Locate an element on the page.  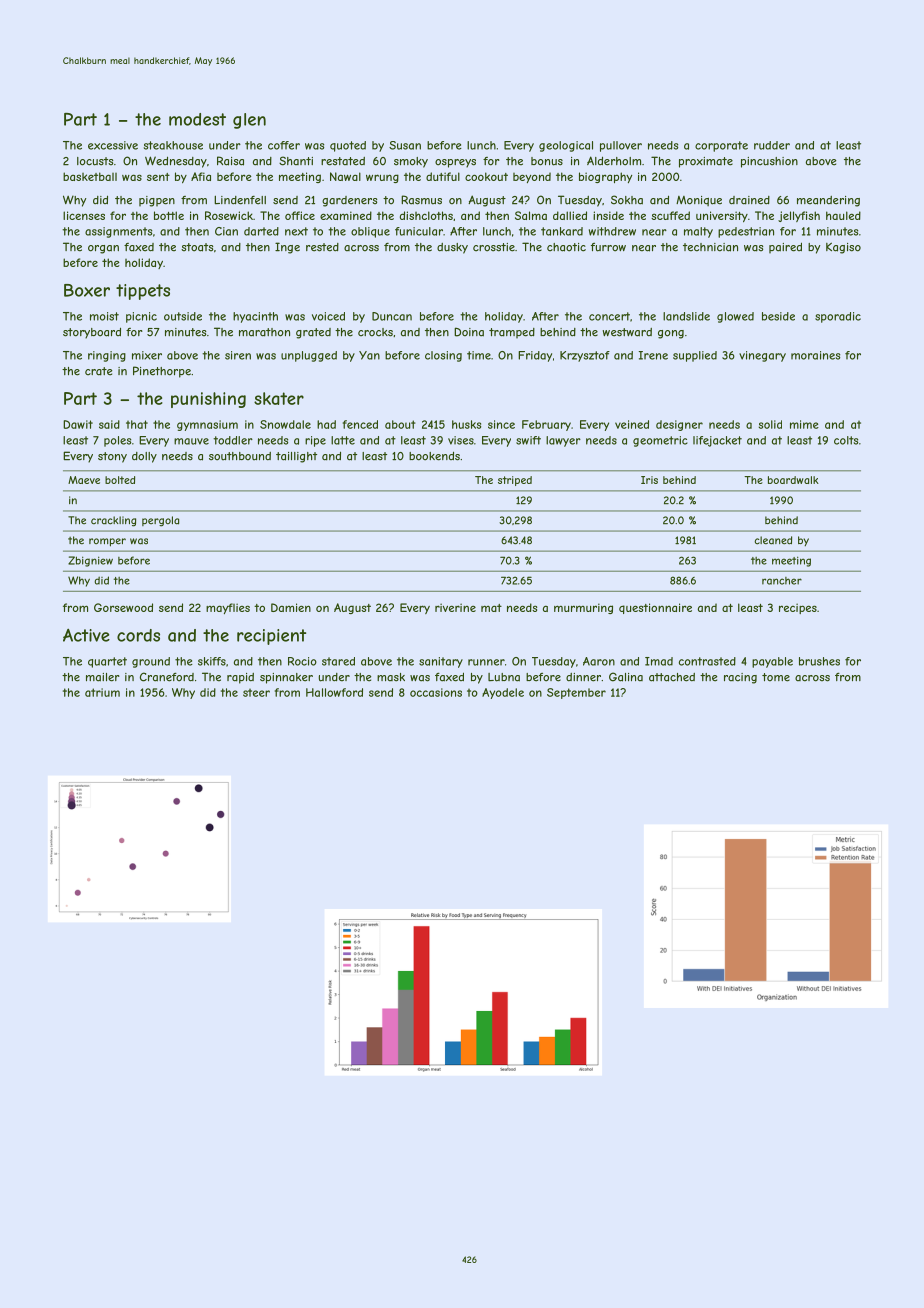
modest is located at coordinates (197, 119).
